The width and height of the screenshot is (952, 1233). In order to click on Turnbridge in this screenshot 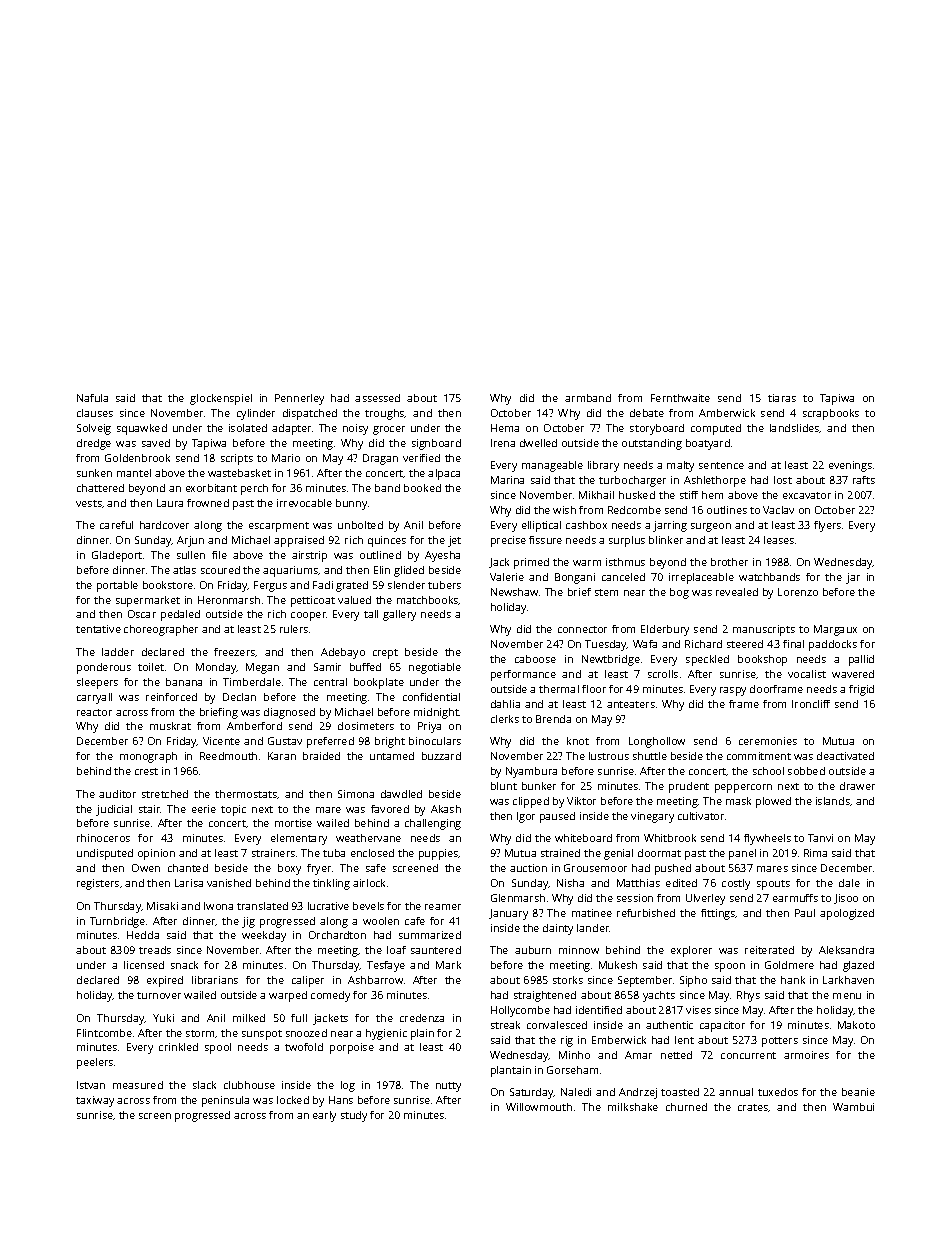, I will do `click(117, 922)`.
